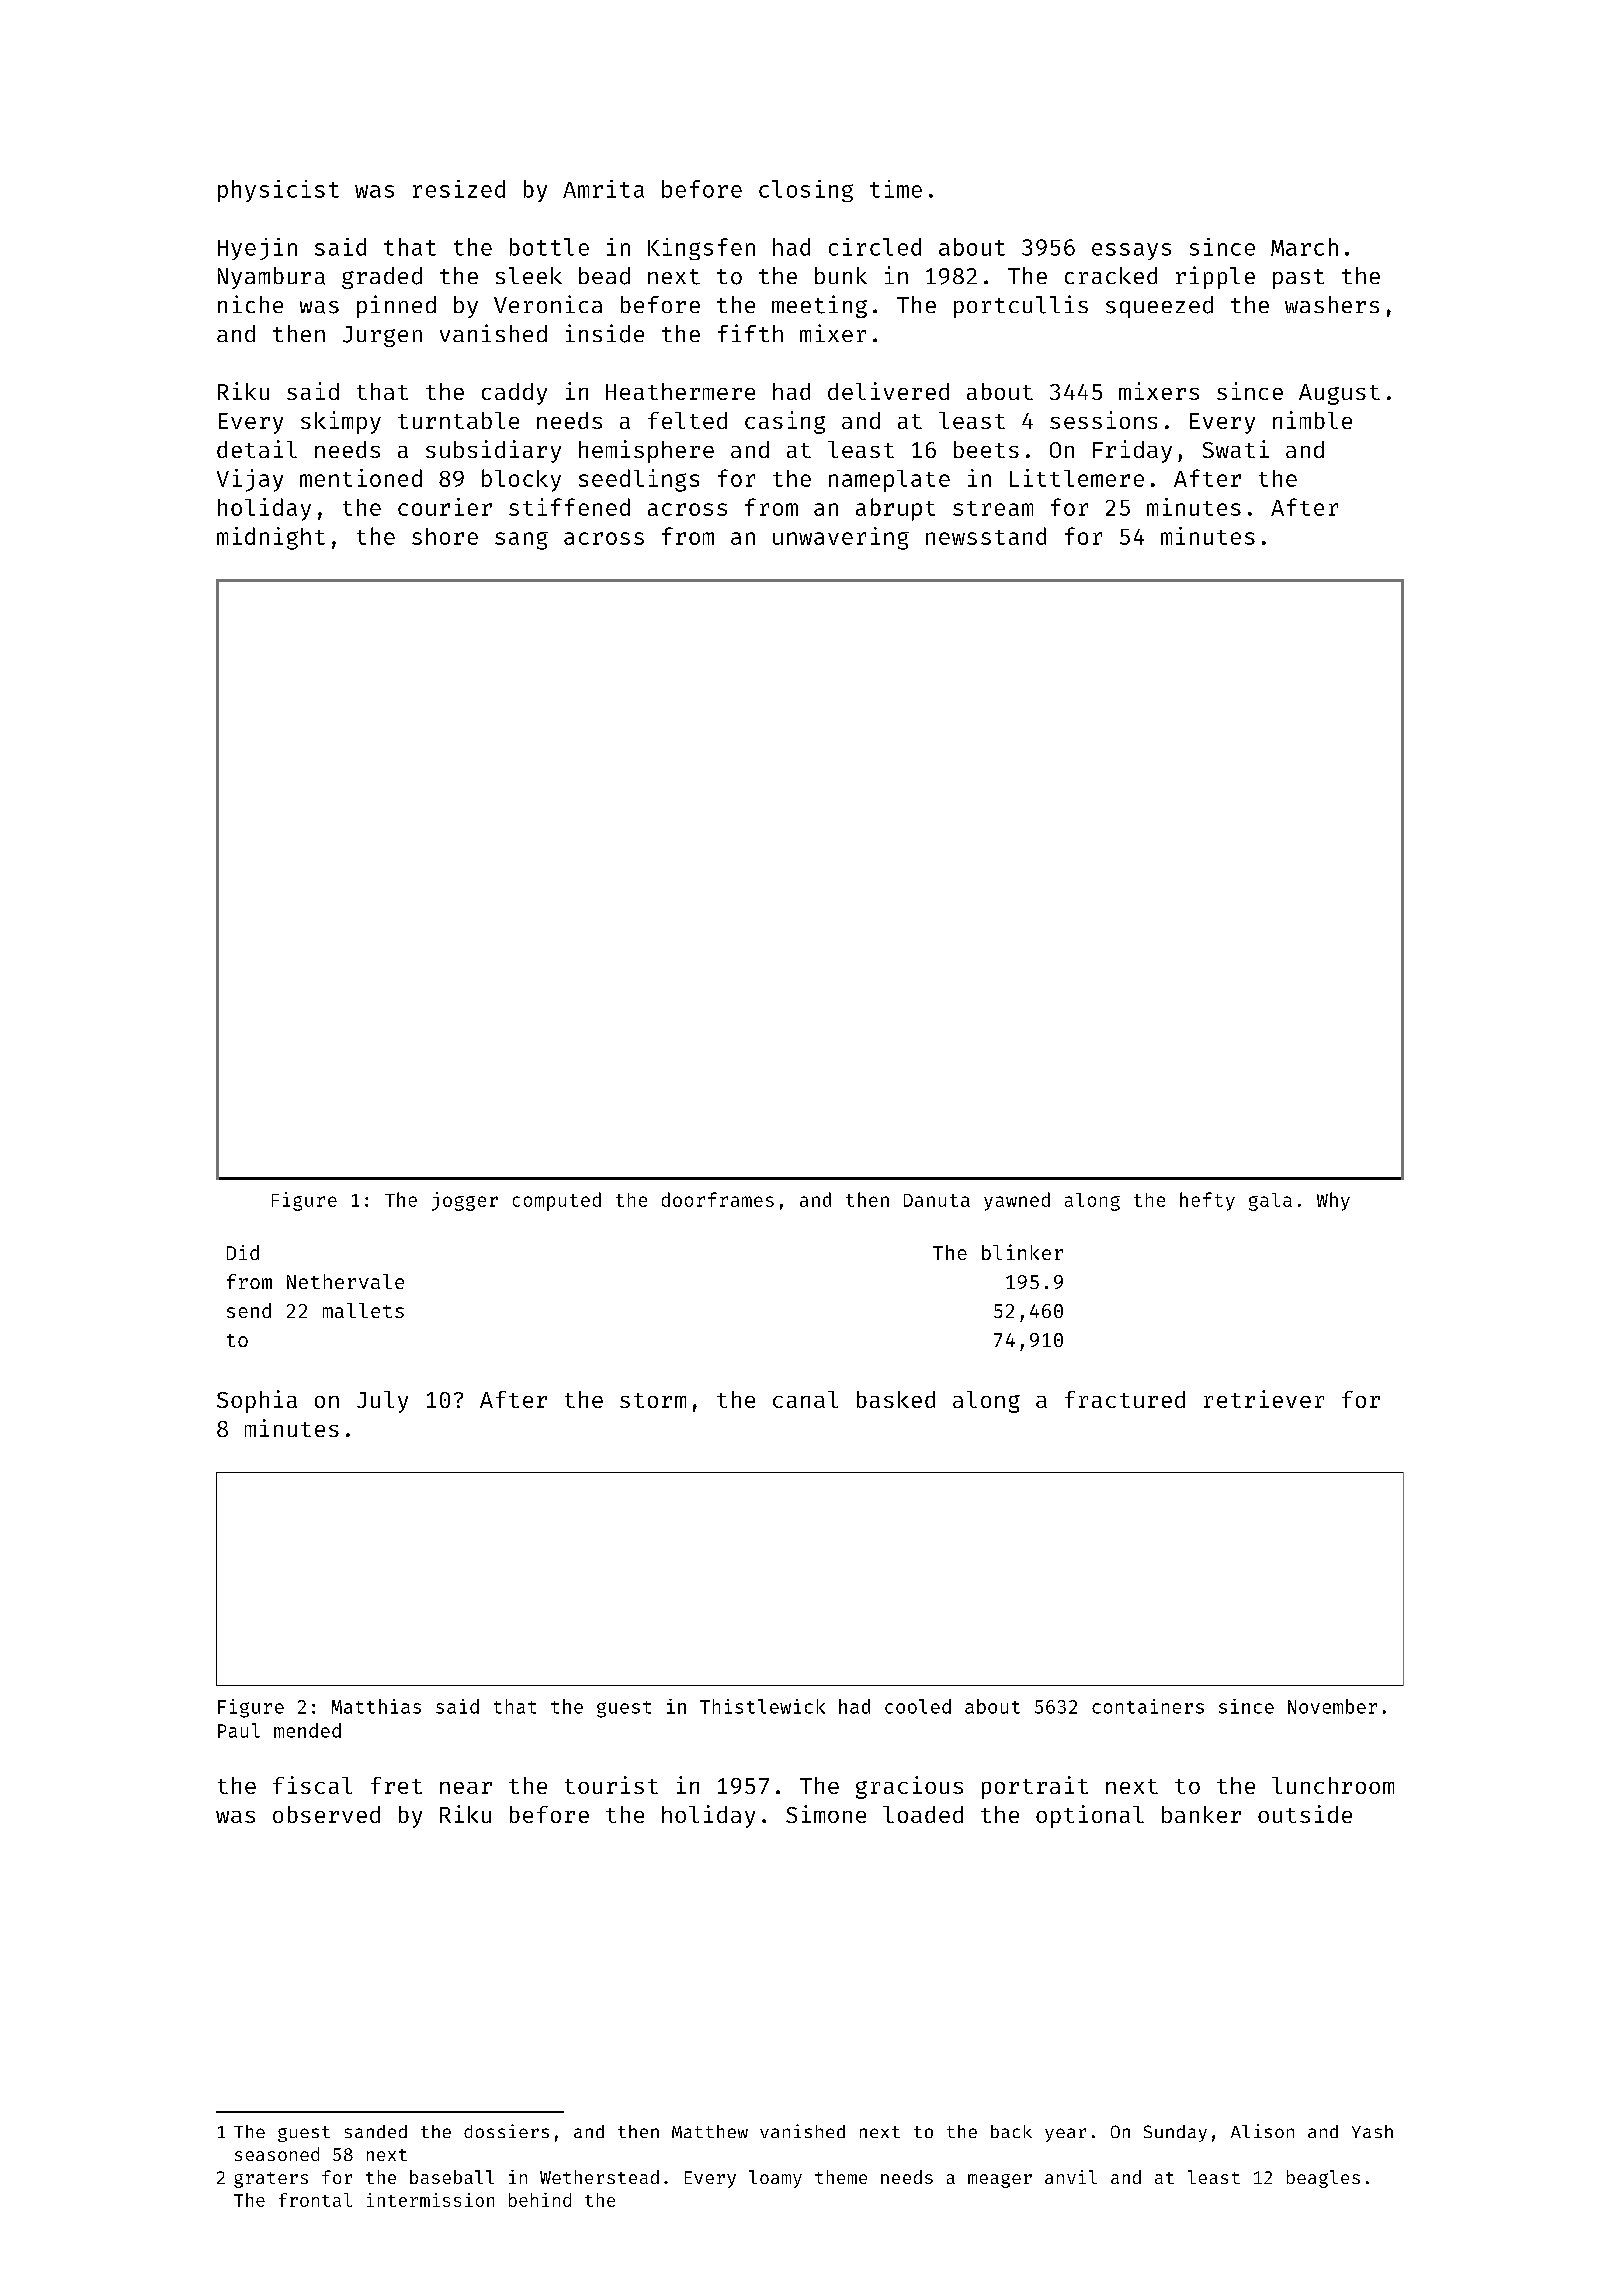  What do you see at coordinates (430, 2200) in the screenshot?
I see `intermission` at bounding box center [430, 2200].
